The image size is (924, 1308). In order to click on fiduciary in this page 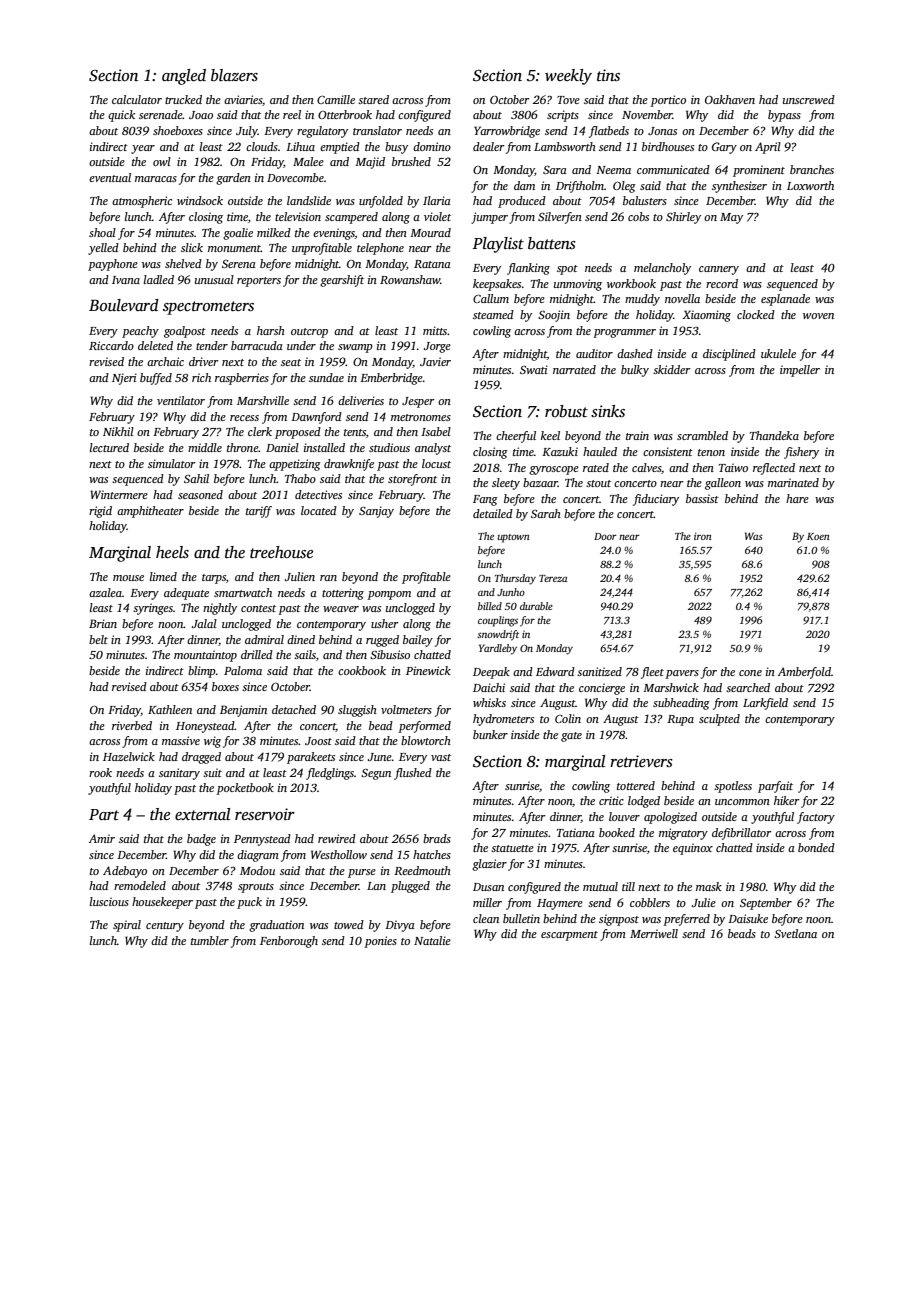, I will do `click(656, 500)`.
